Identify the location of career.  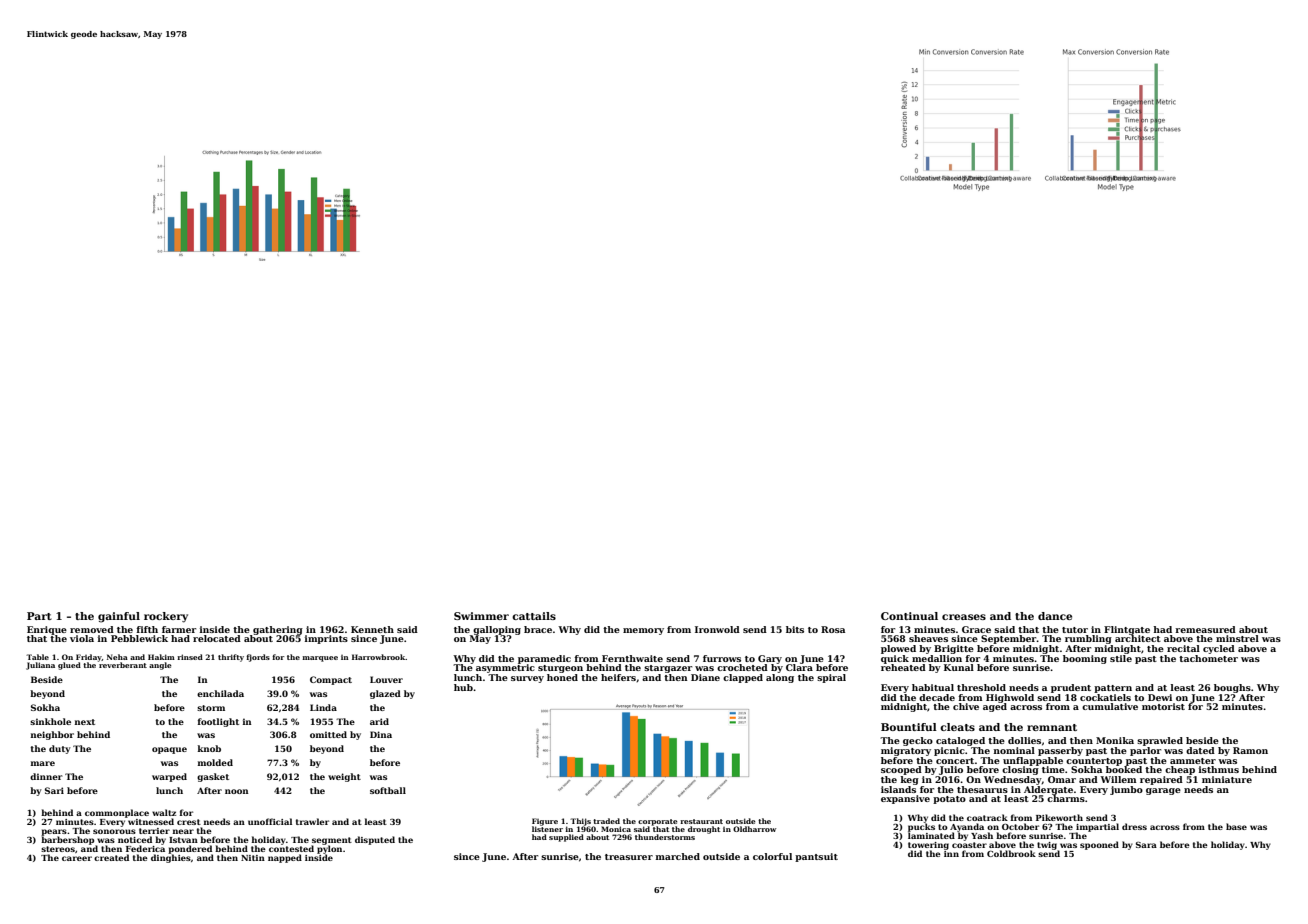
(77, 858).
